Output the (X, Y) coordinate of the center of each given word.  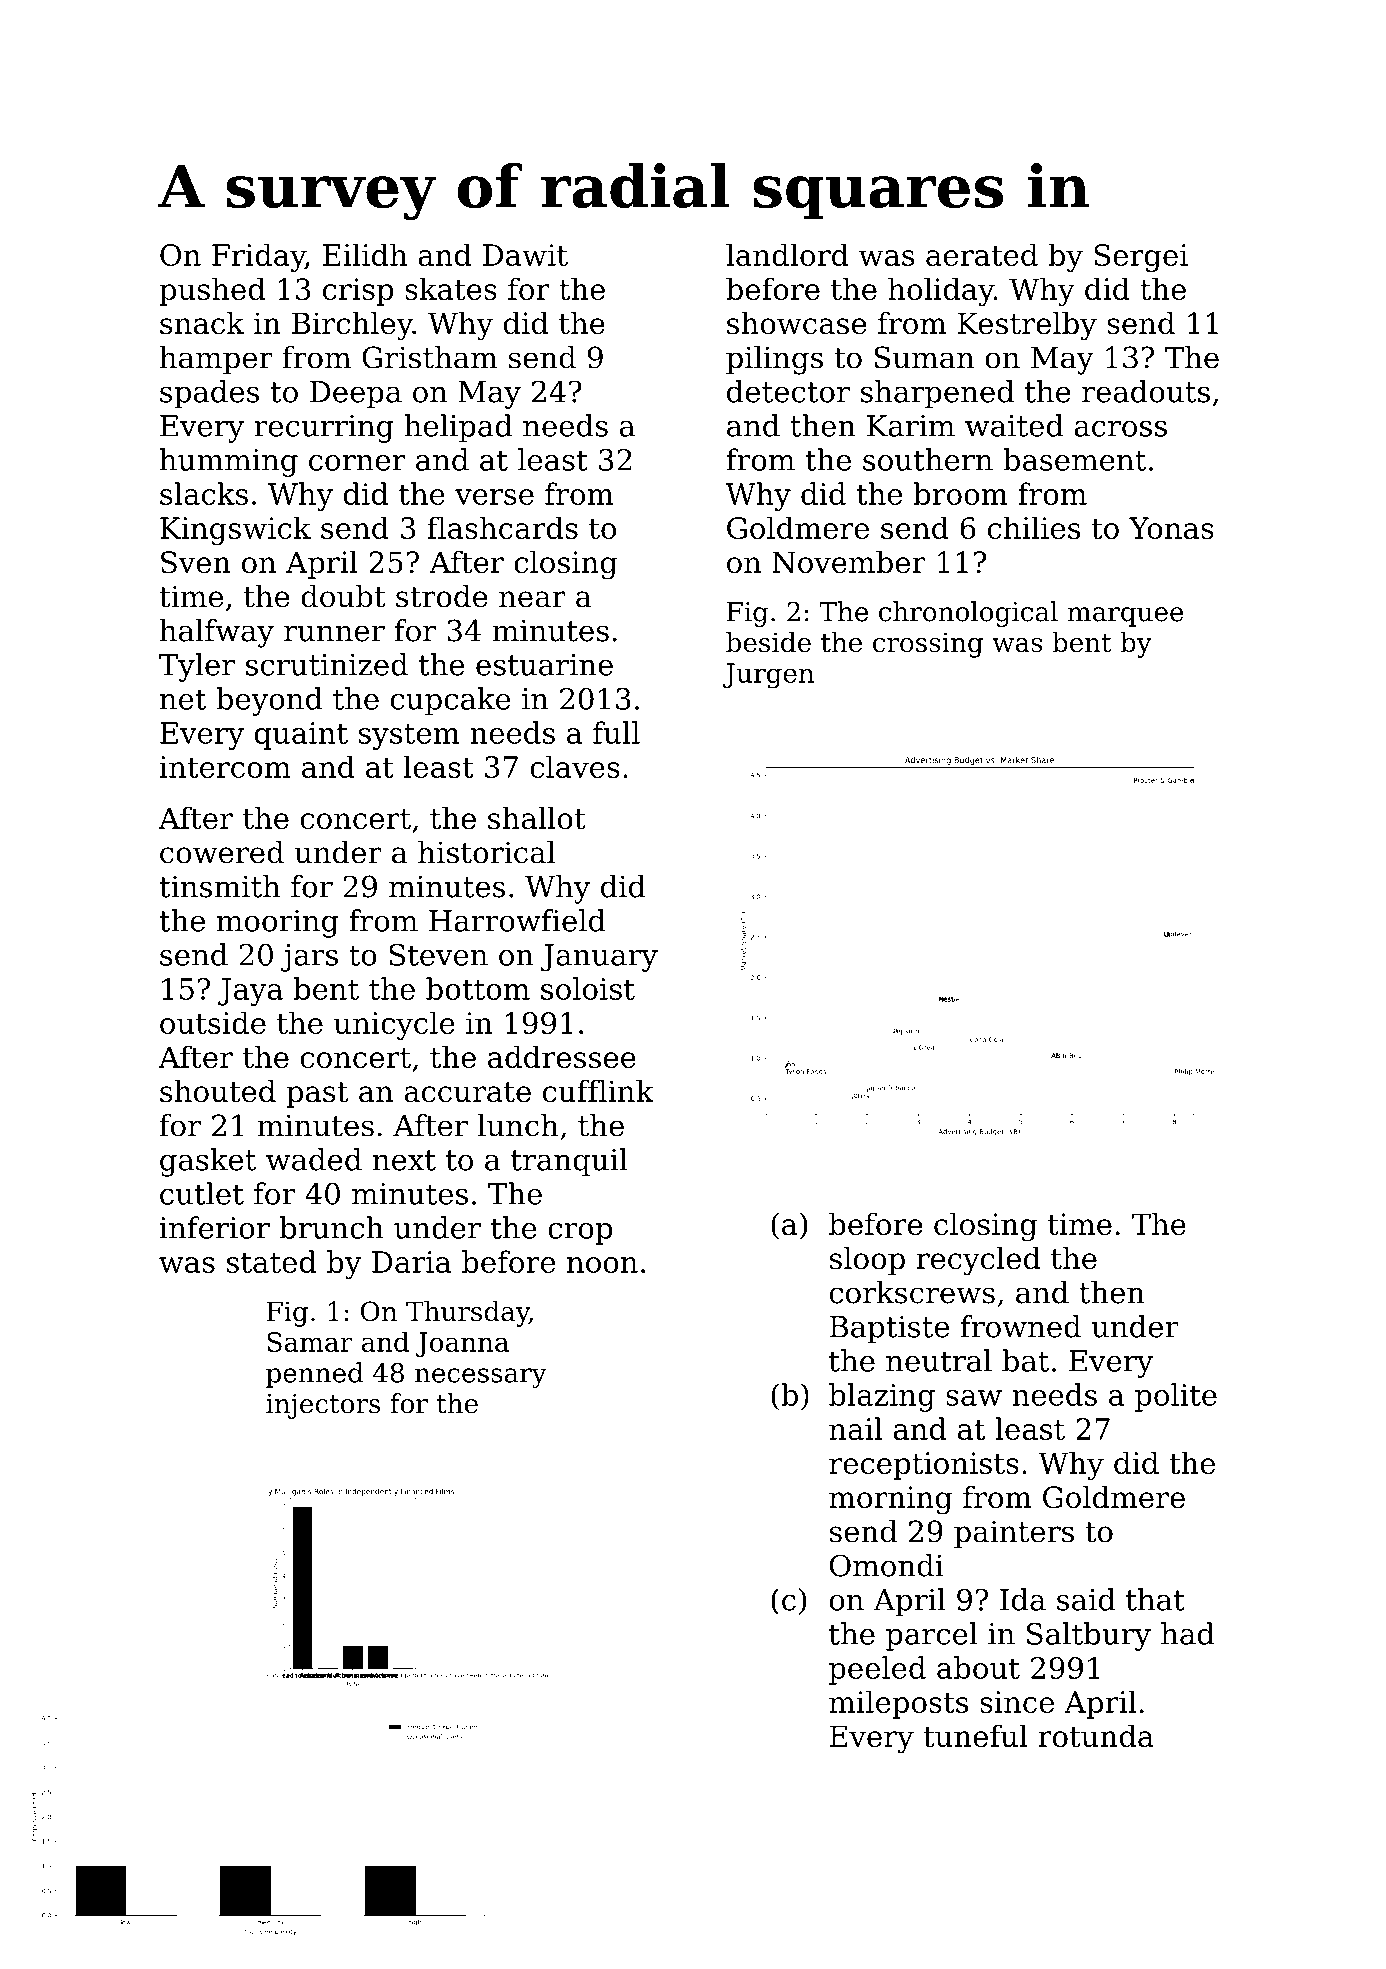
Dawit (525, 255)
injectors (323, 1406)
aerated (982, 254)
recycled (978, 1261)
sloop (867, 1261)
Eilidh (365, 254)
